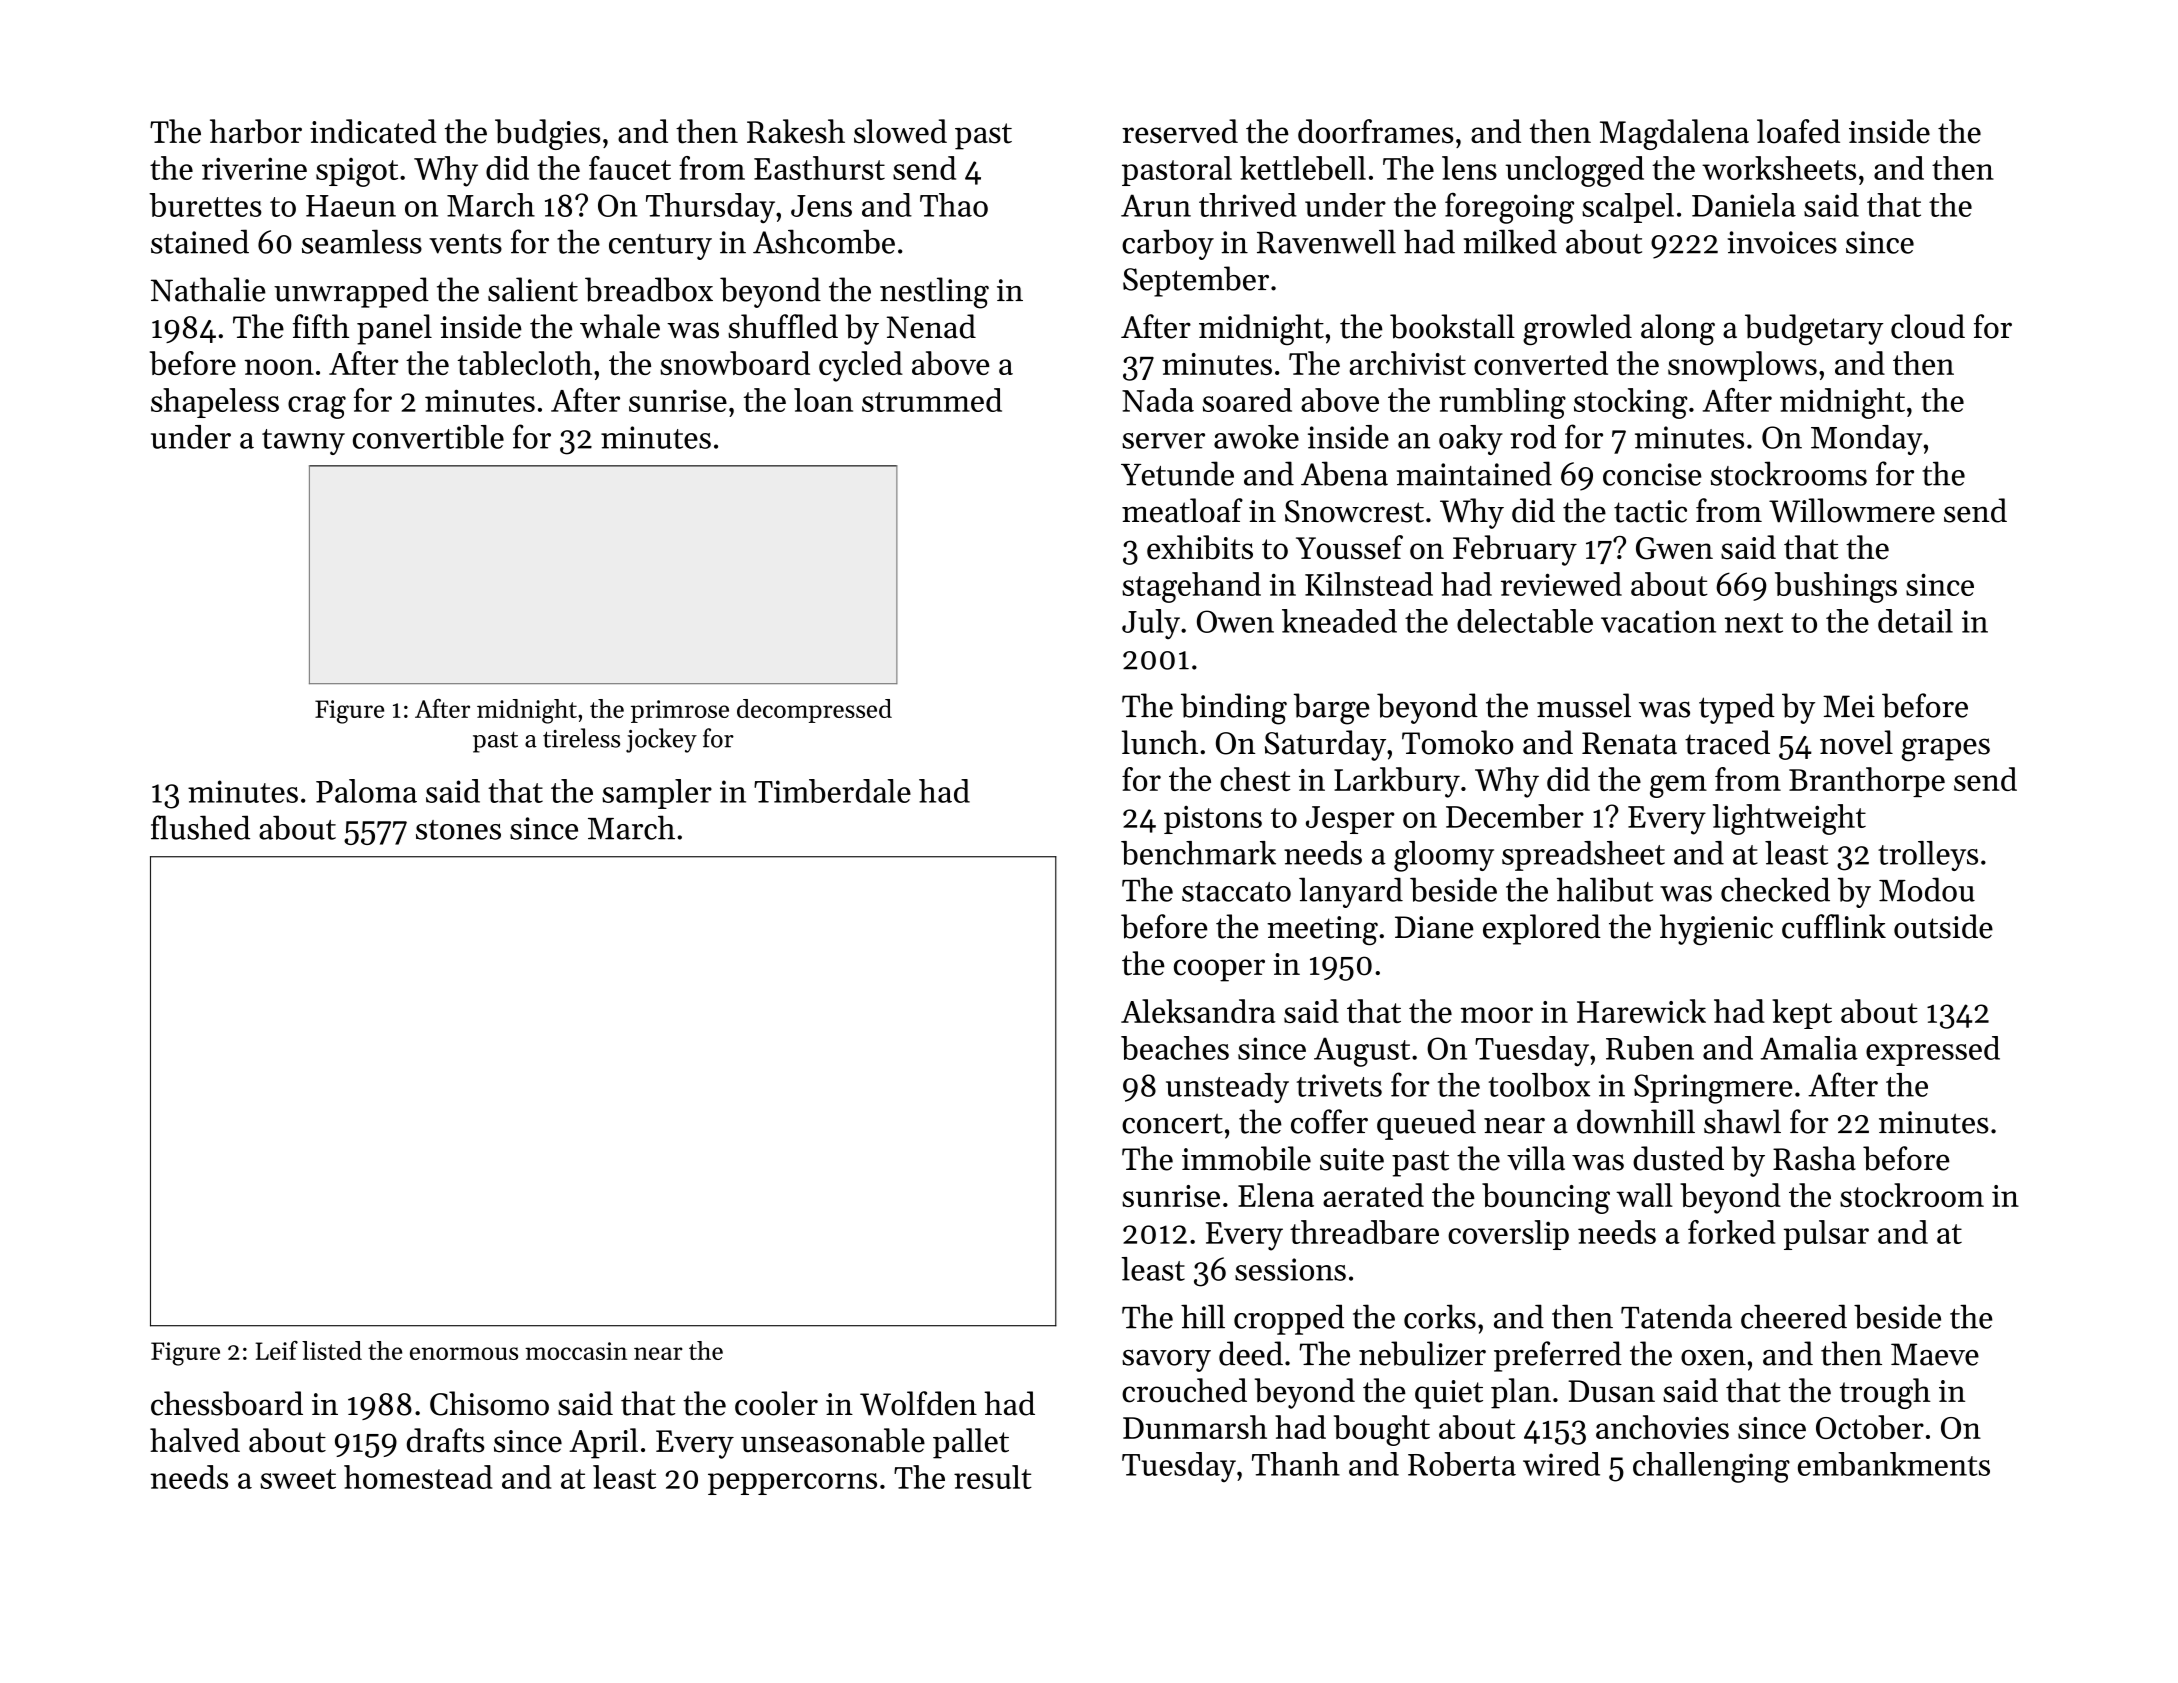 Image resolution: width=2178 pixels, height=1683 pixels. Describe the element at coordinates (1175, 1048) in the page. I see `beaches` at that location.
